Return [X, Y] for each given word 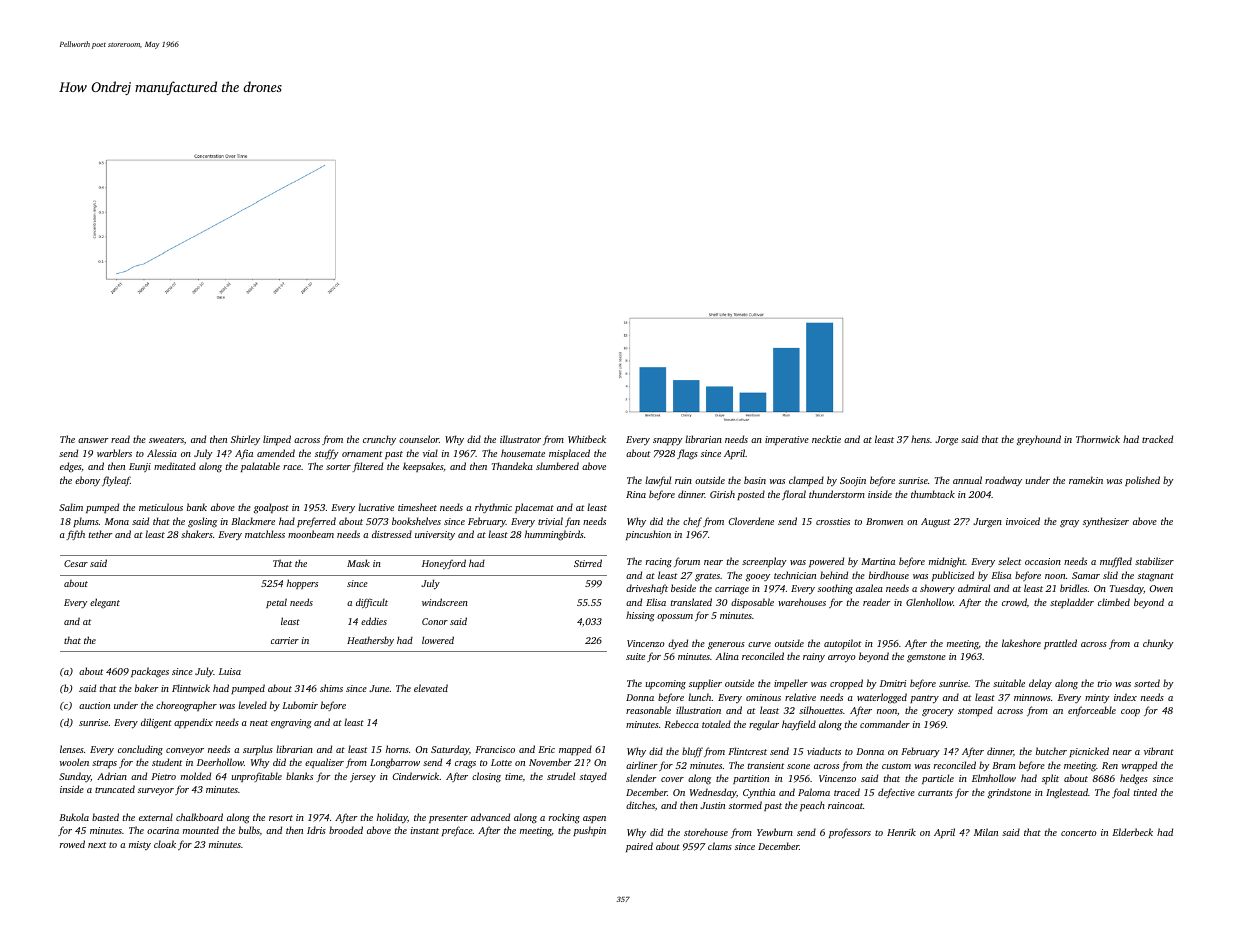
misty [140, 845]
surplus [258, 750]
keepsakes [423, 467]
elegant [105, 603]
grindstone [1009, 793]
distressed [392, 534]
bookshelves [416, 521]
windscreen [445, 602]
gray [1069, 524]
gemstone [926, 658]
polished [1142, 481]
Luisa [230, 671]
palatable [260, 467]
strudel [561, 776]
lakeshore [1021, 643]
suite [635, 656]
